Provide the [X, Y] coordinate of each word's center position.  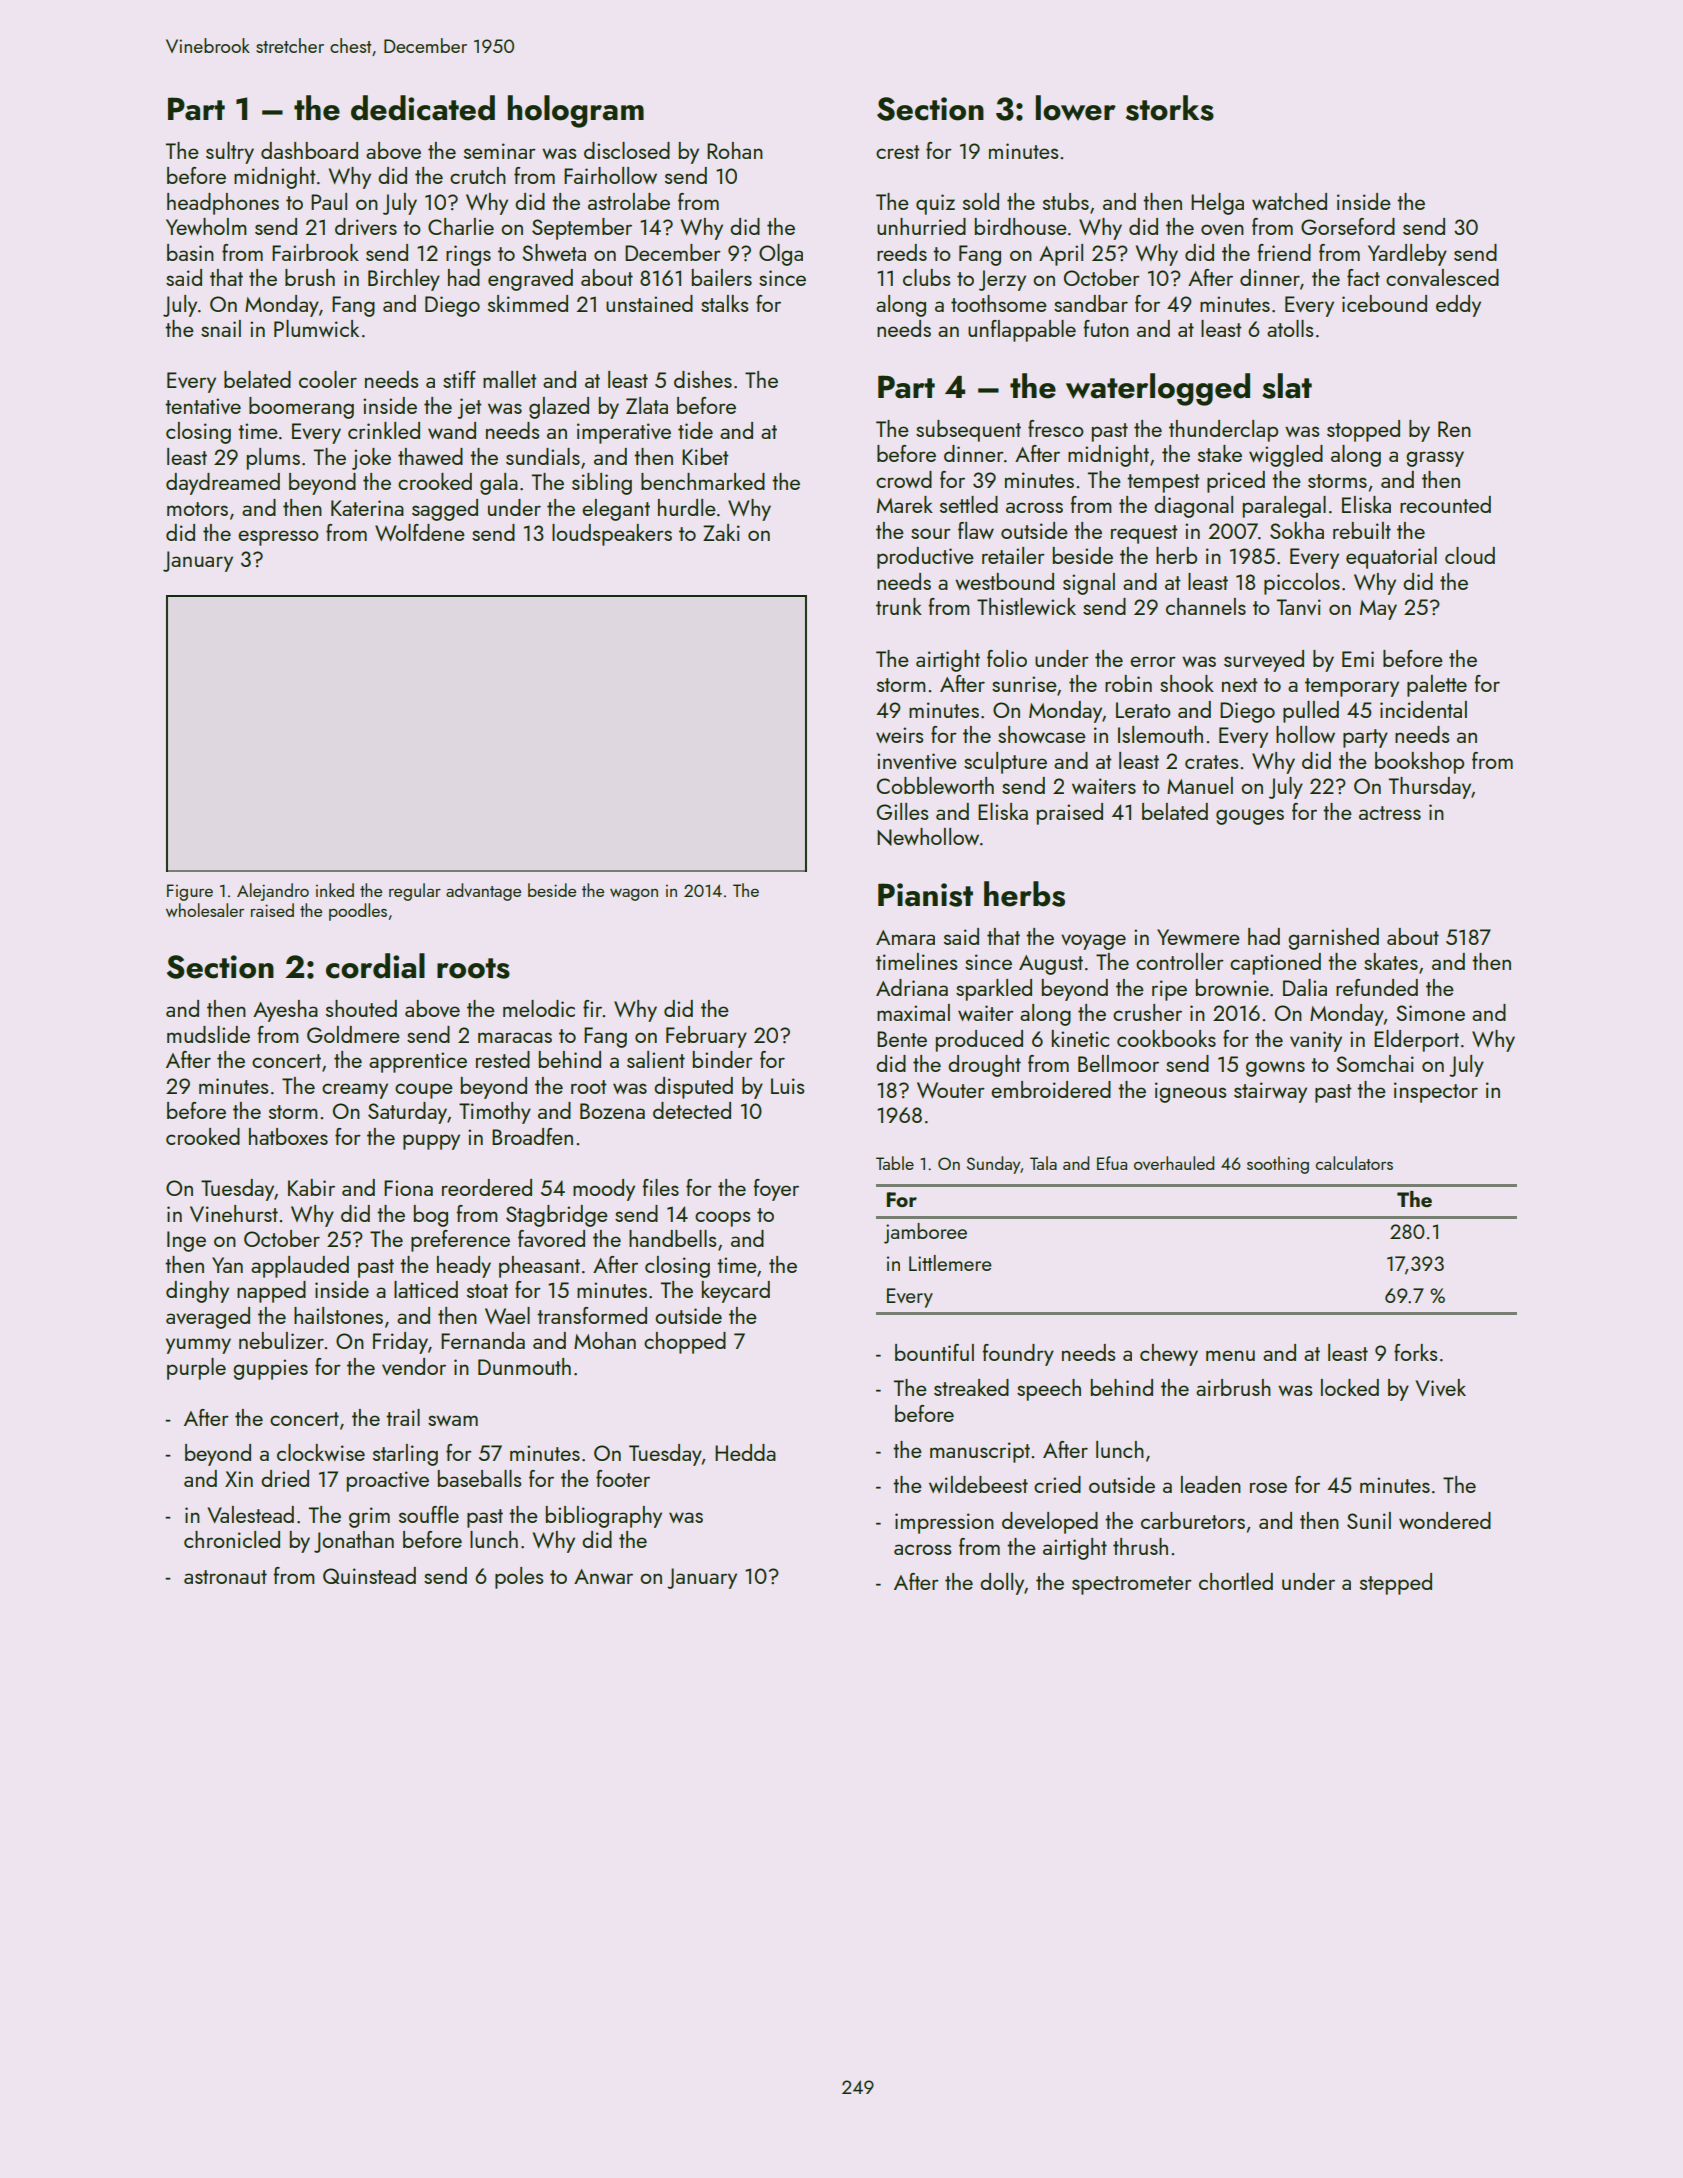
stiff [459, 379]
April [1061, 255]
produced [979, 1041]
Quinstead [369, 1575]
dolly [1002, 1584]
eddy [1458, 306]
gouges [1250, 817]
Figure [190, 892]
